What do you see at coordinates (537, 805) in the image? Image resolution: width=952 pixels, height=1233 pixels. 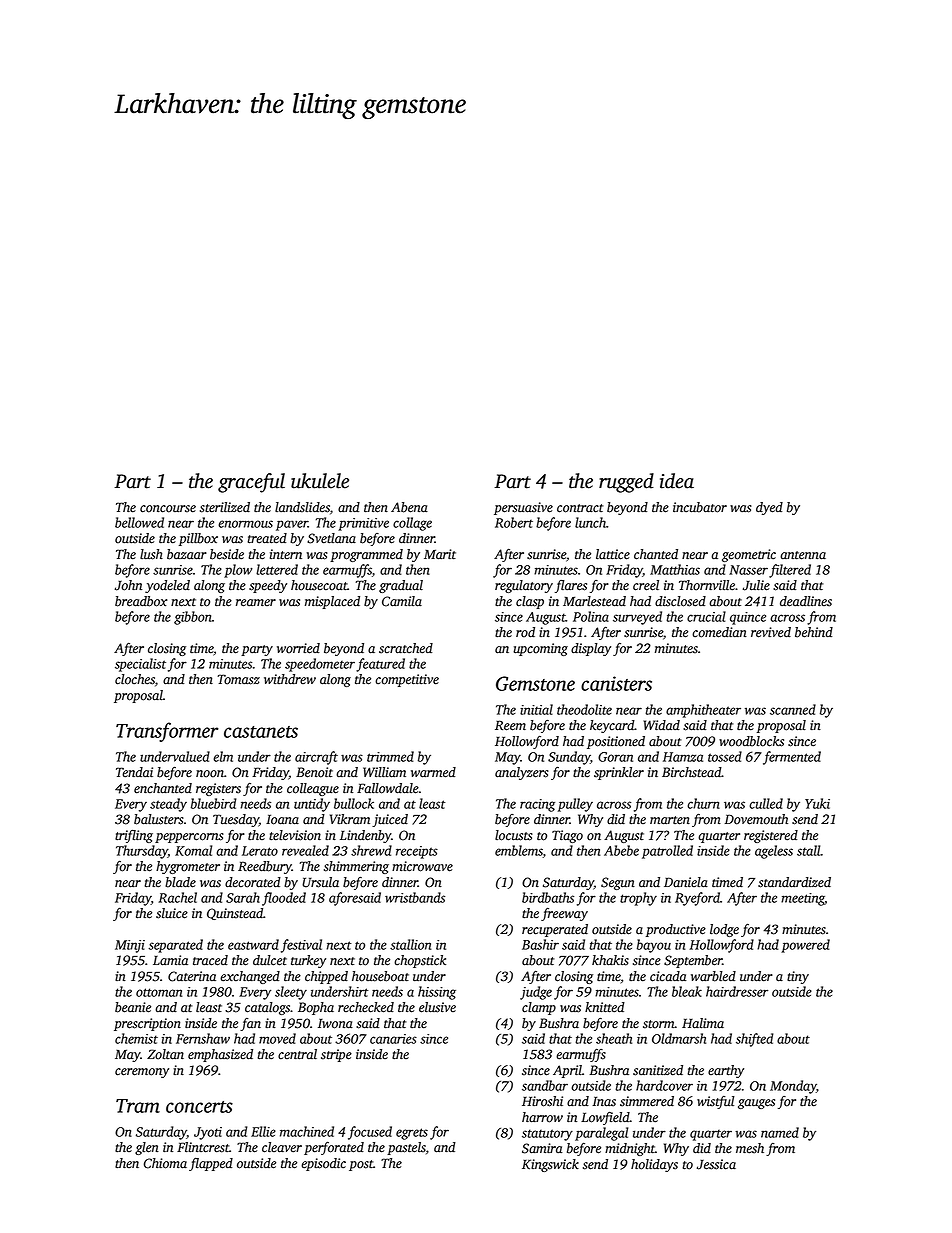 I see `racing` at bounding box center [537, 805].
